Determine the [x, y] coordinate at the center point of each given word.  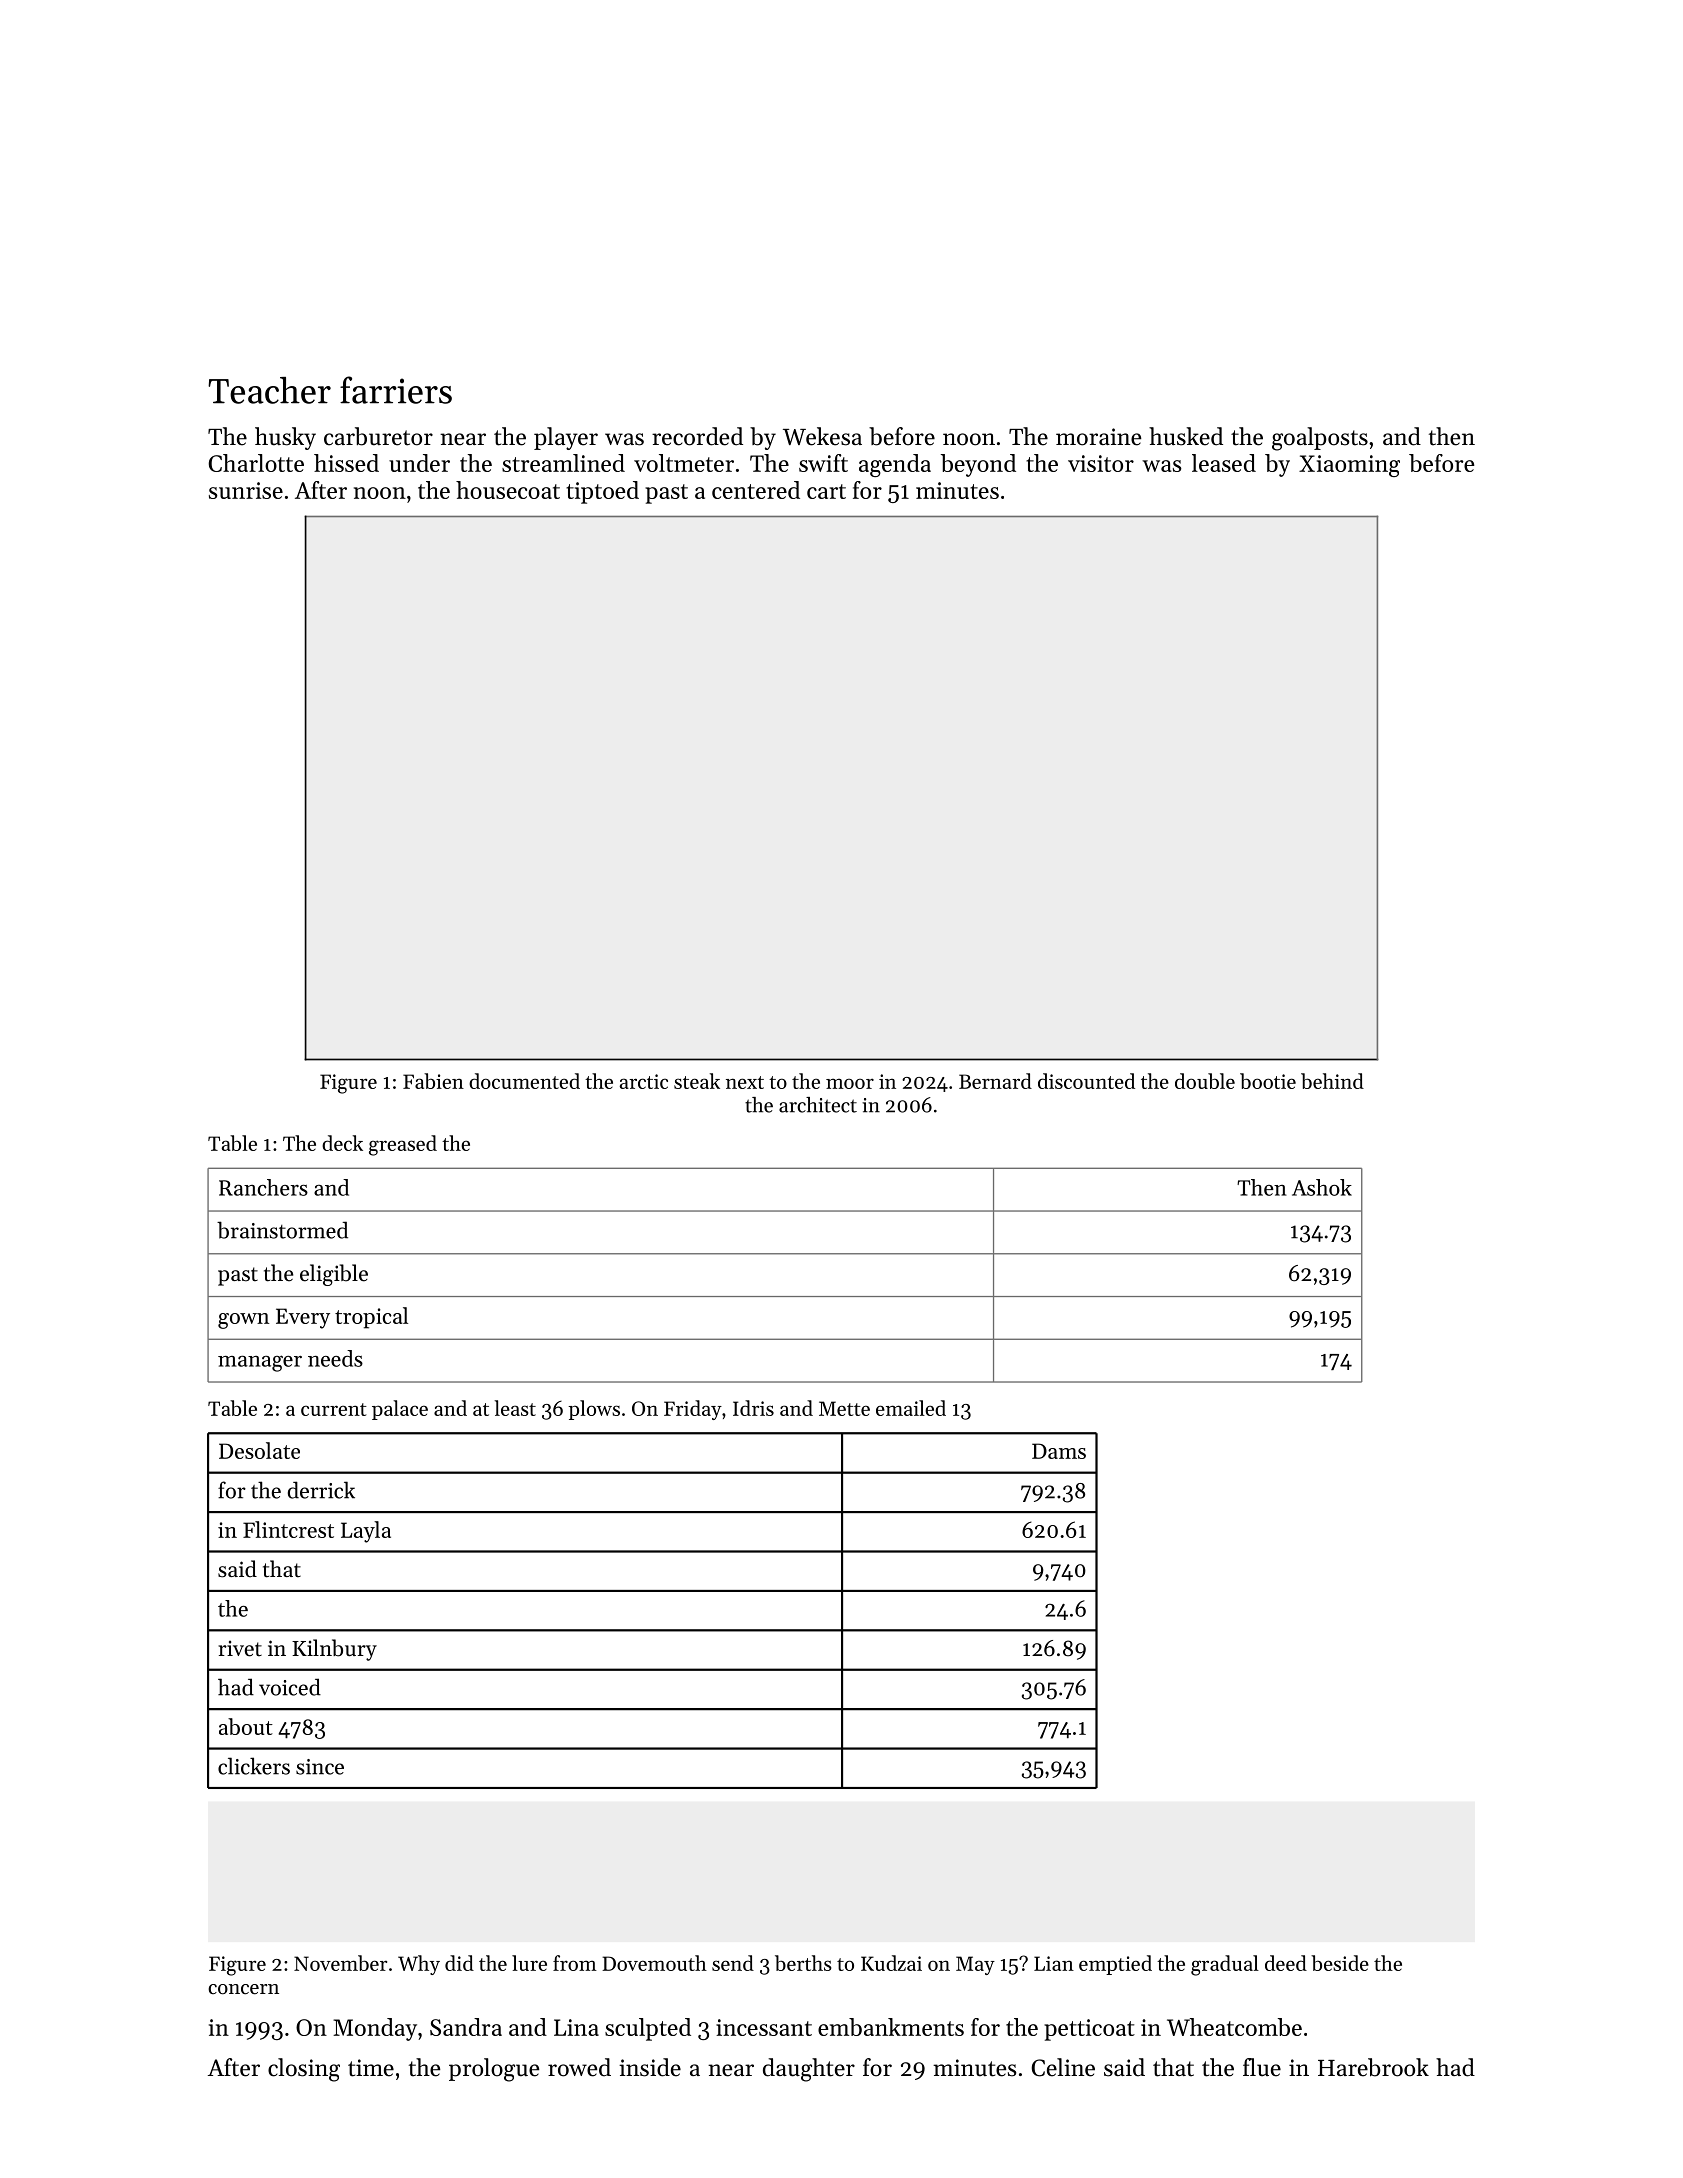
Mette [844, 1408]
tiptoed [602, 492]
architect [818, 1105]
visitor [1101, 463]
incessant [764, 2027]
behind [1332, 1081]
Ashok [1322, 1187]
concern [243, 1989]
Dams [1059, 1451]
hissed [346, 463]
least [515, 1408]
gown [243, 1321]
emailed [911, 1408]
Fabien [433, 1081]
